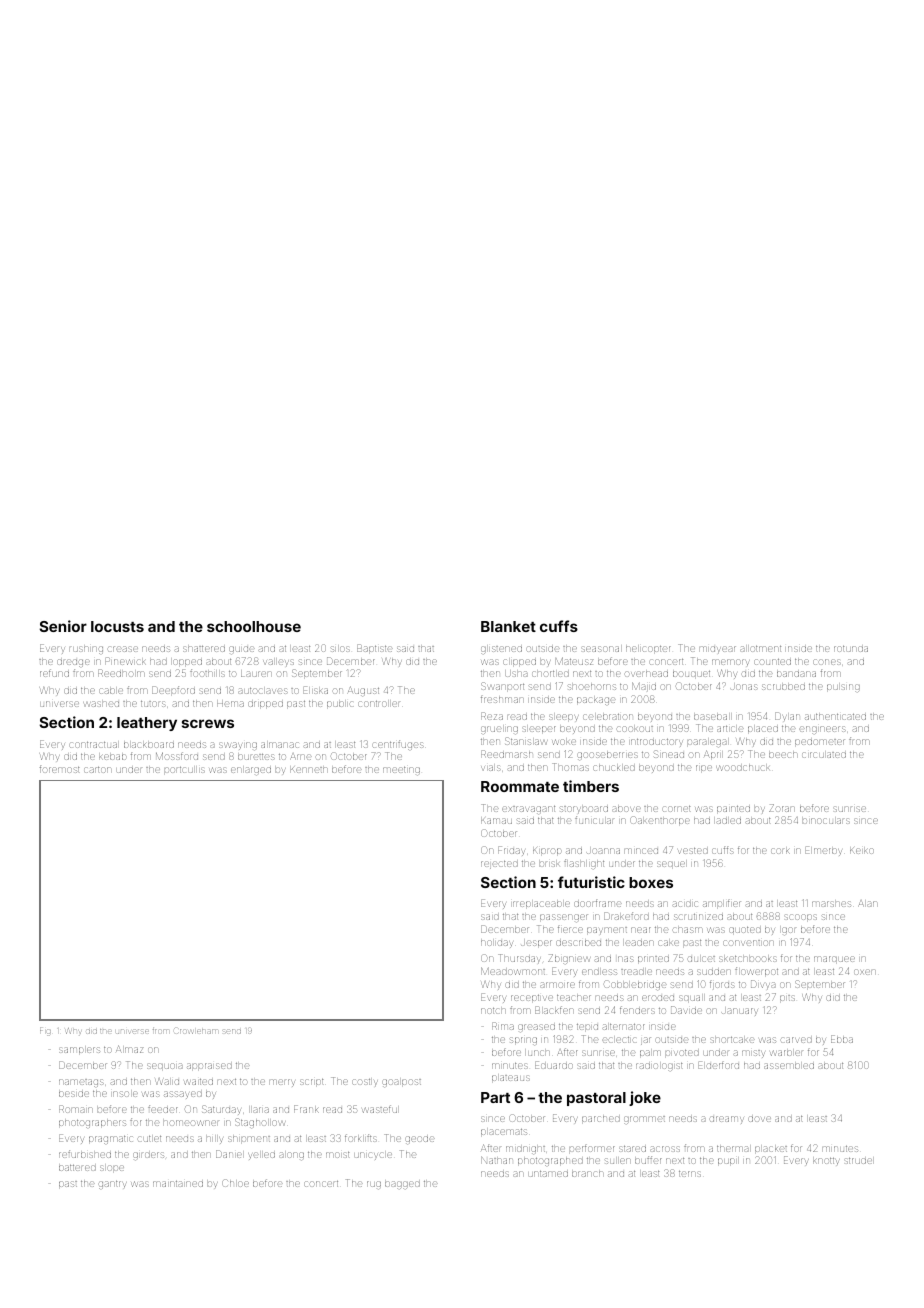 Image resolution: width=924 pixels, height=1308 pixels. What do you see at coordinates (235, 1183) in the screenshot?
I see `Chloe` at bounding box center [235, 1183].
